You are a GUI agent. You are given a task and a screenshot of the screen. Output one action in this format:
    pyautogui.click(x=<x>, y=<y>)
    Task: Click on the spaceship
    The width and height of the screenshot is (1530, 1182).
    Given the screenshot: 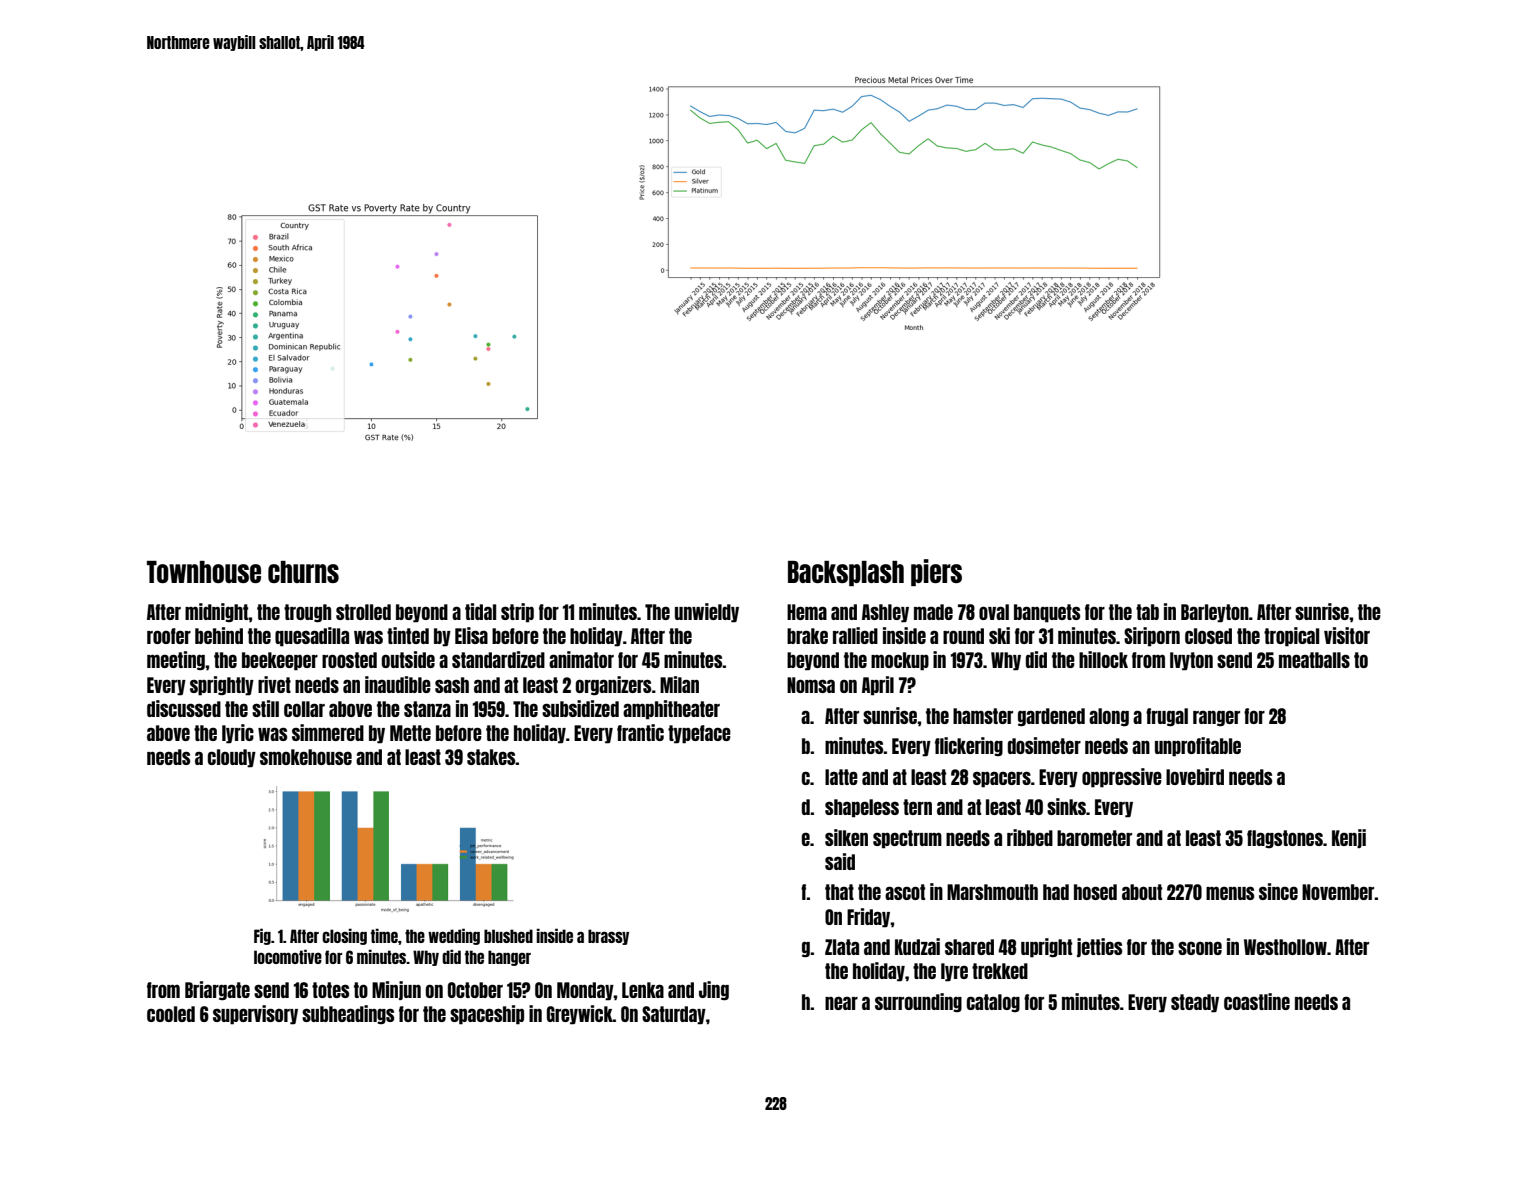 What is the action you would take?
    pyautogui.click(x=487, y=1015)
